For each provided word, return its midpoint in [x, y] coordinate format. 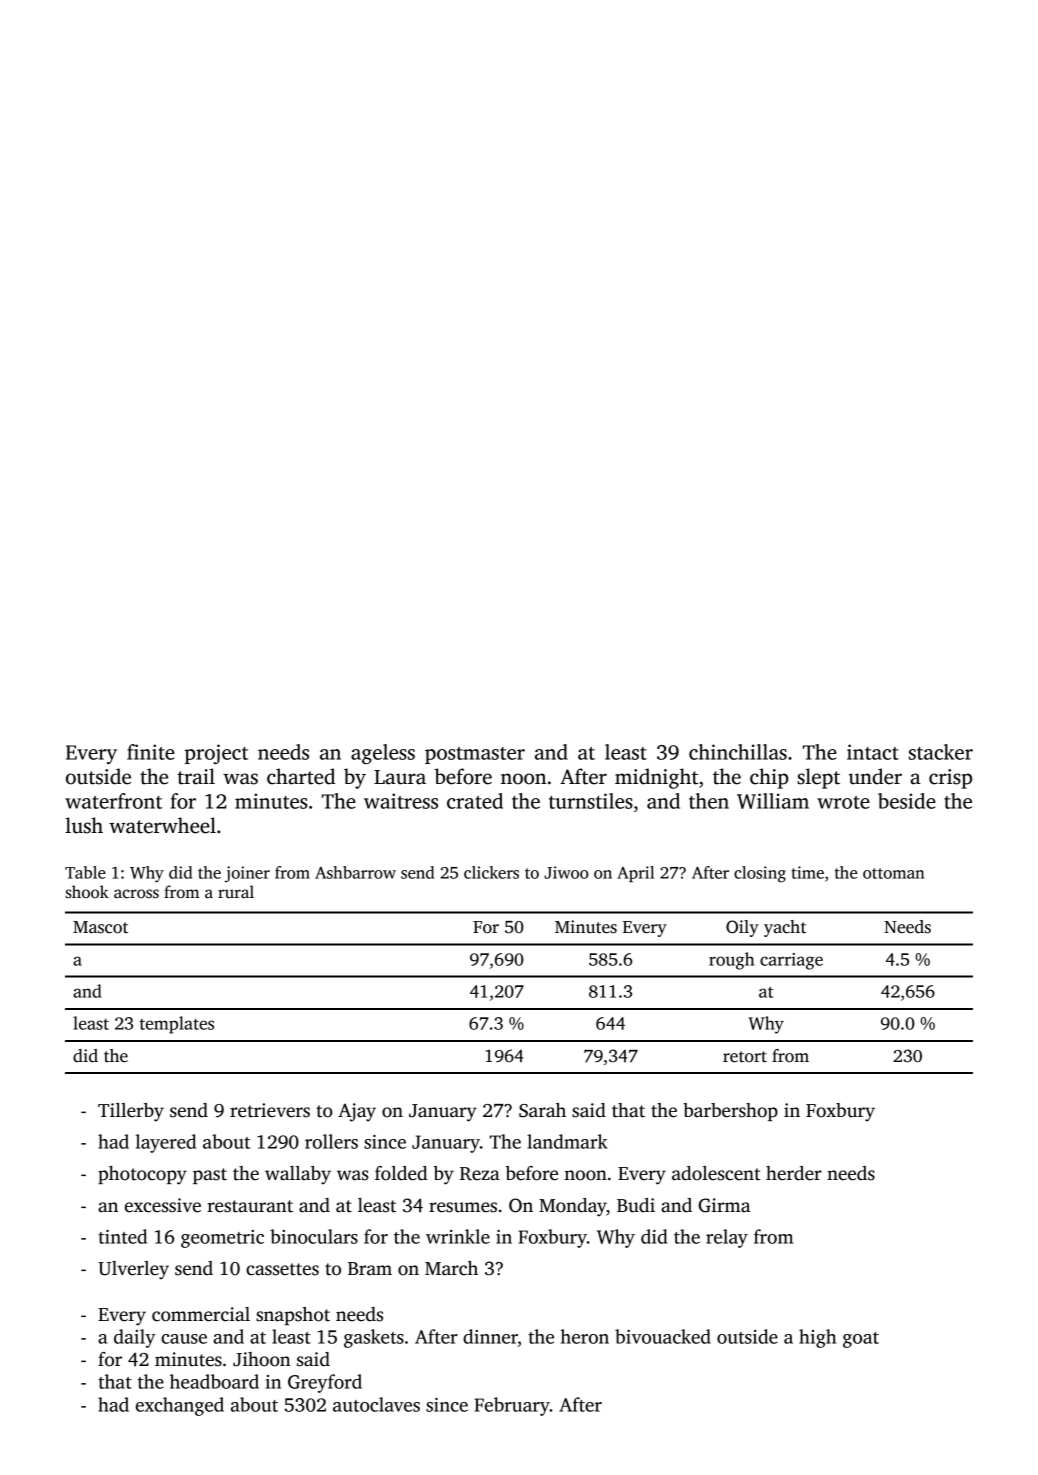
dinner [490, 1336]
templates [177, 1025]
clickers [491, 872]
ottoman [893, 873]
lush [84, 825]
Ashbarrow [355, 872]
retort [745, 1057]
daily [134, 1338]
